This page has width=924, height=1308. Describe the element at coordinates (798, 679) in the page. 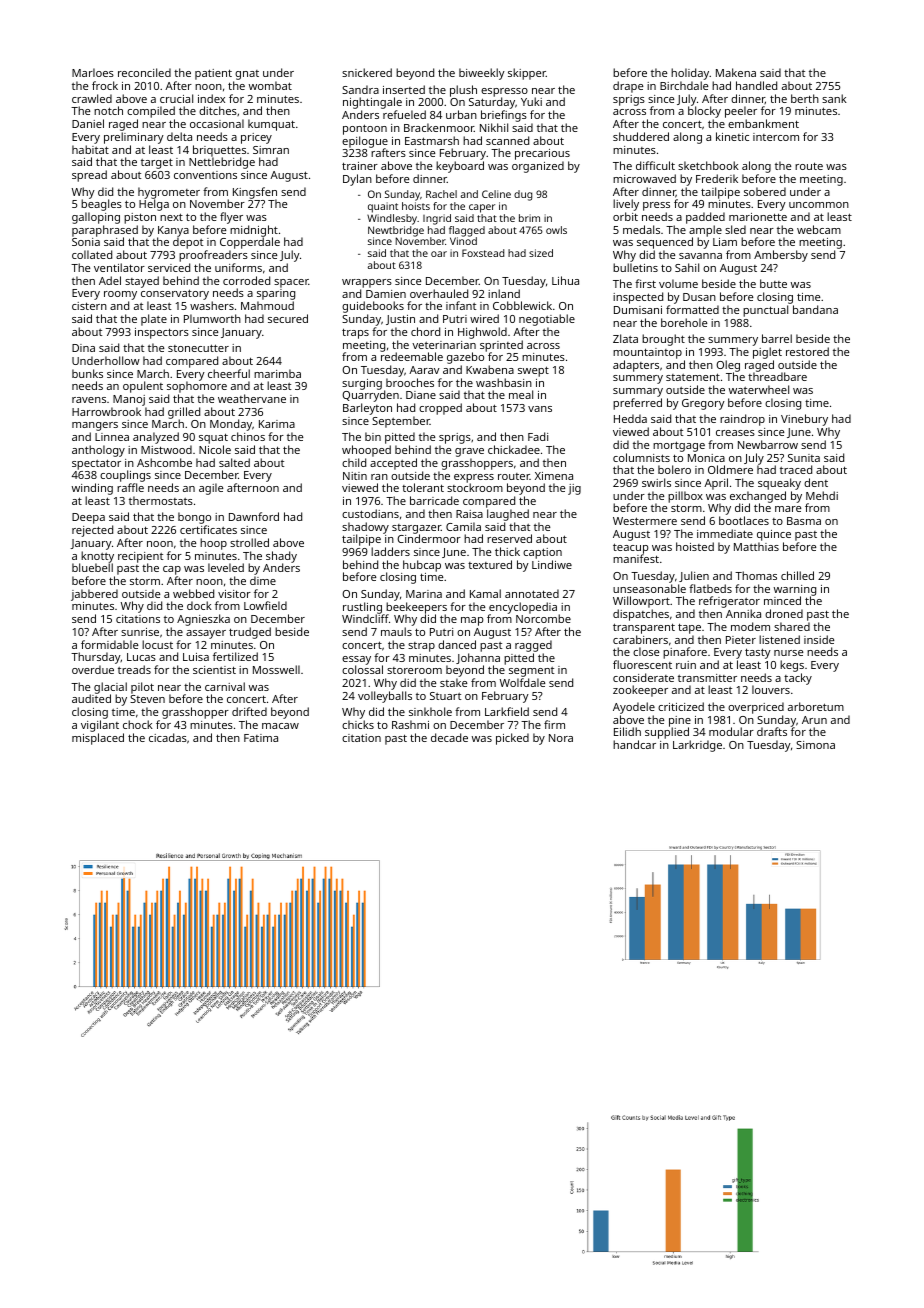

I see `tacky` at that location.
